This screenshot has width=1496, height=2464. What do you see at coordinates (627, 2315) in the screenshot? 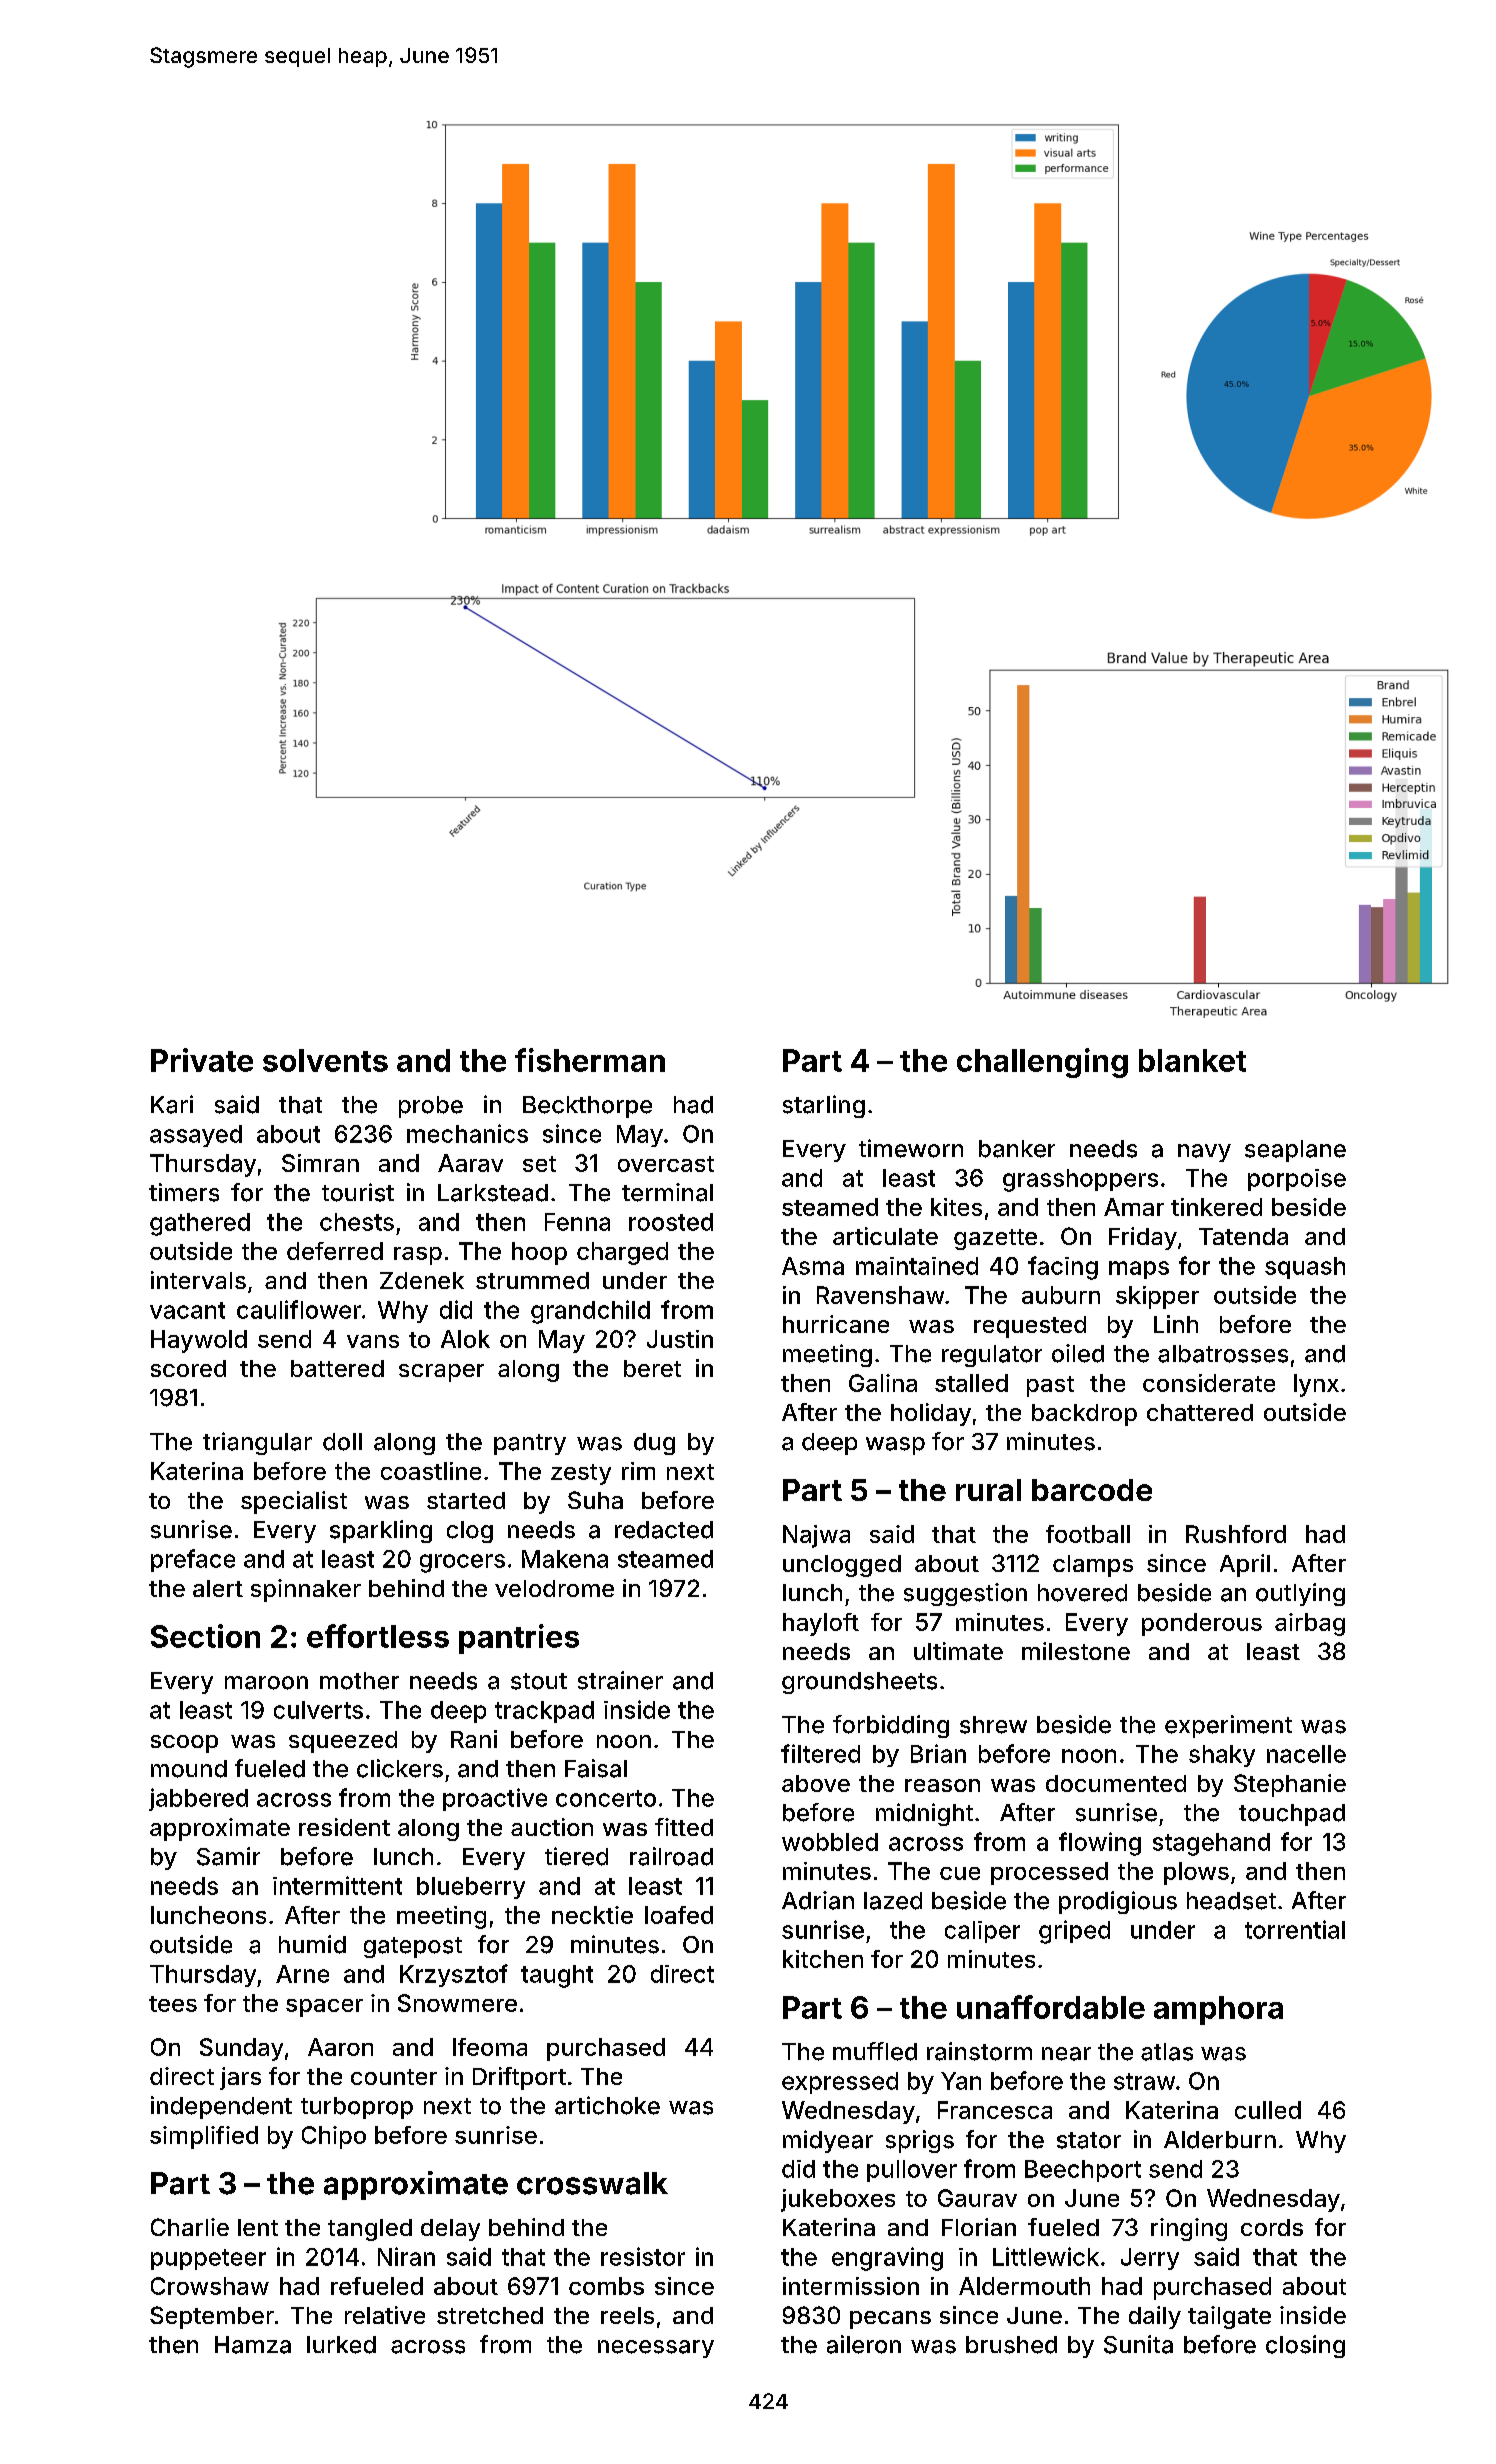
I see `reels` at bounding box center [627, 2315].
